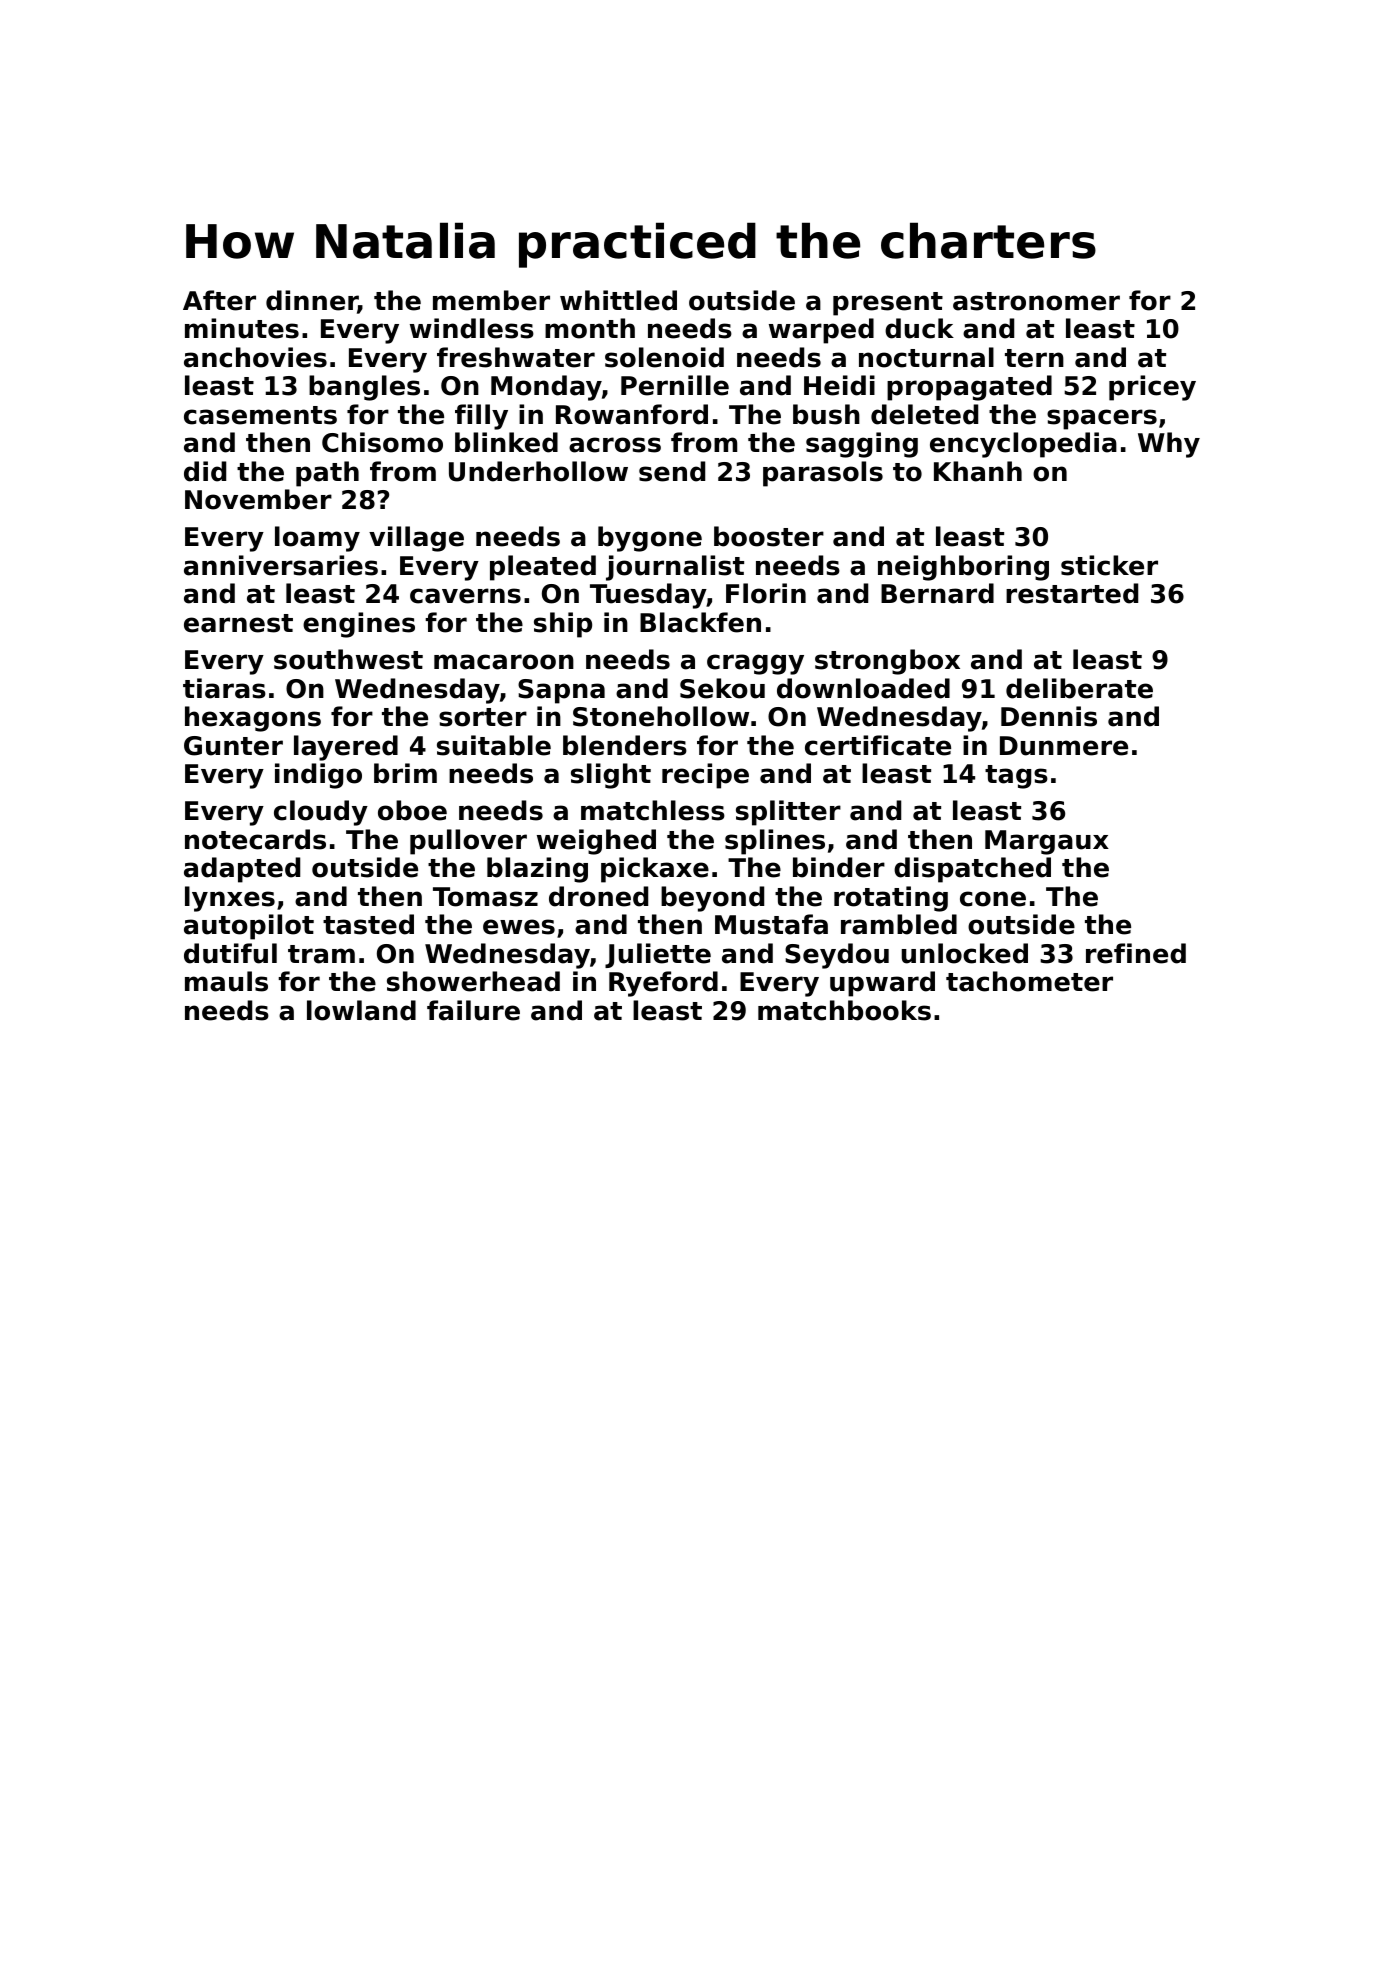  I want to click on windless, so click(472, 328).
